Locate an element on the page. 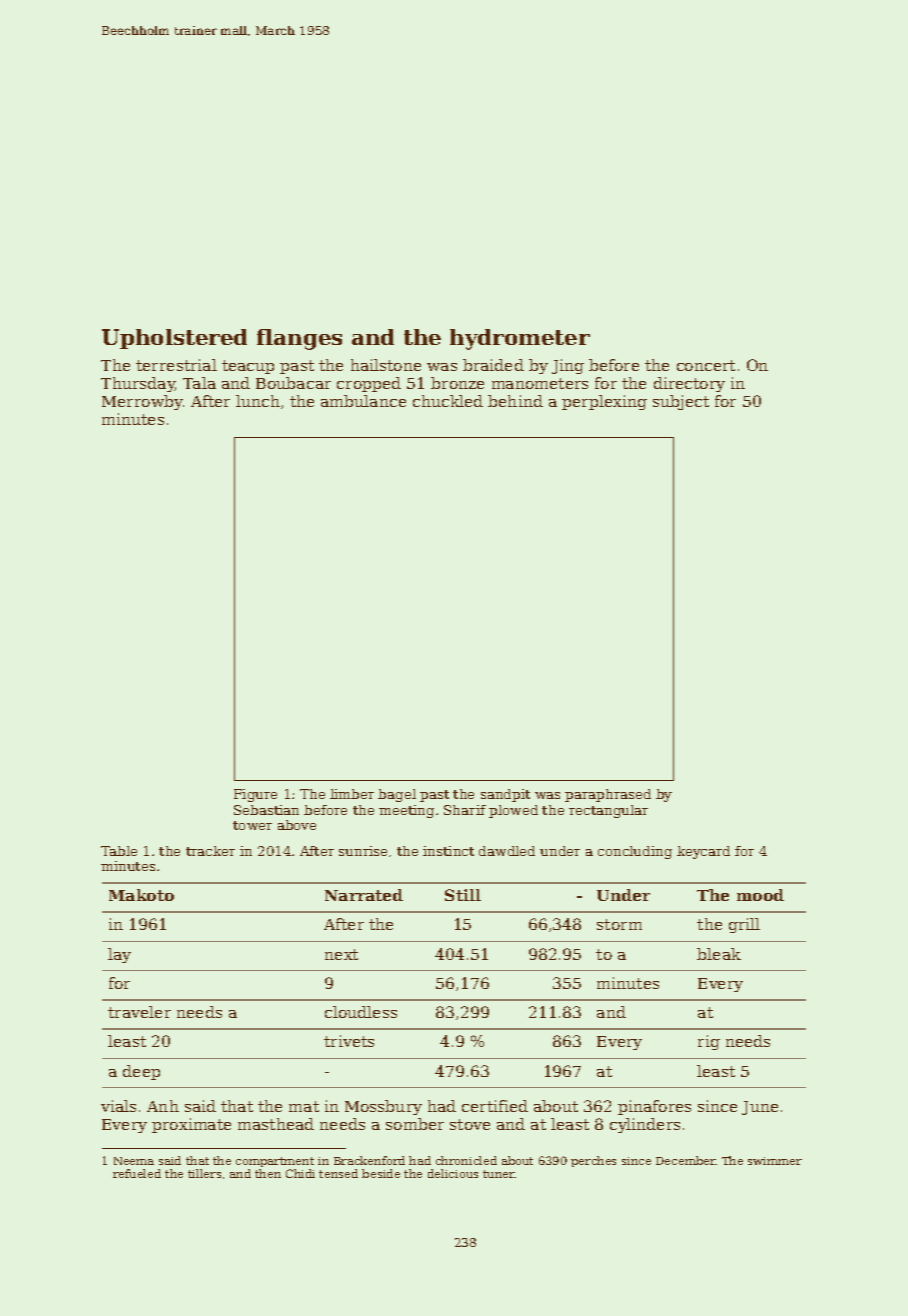 The height and width of the image is (1316, 908). Upholstered is located at coordinates (174, 339).
